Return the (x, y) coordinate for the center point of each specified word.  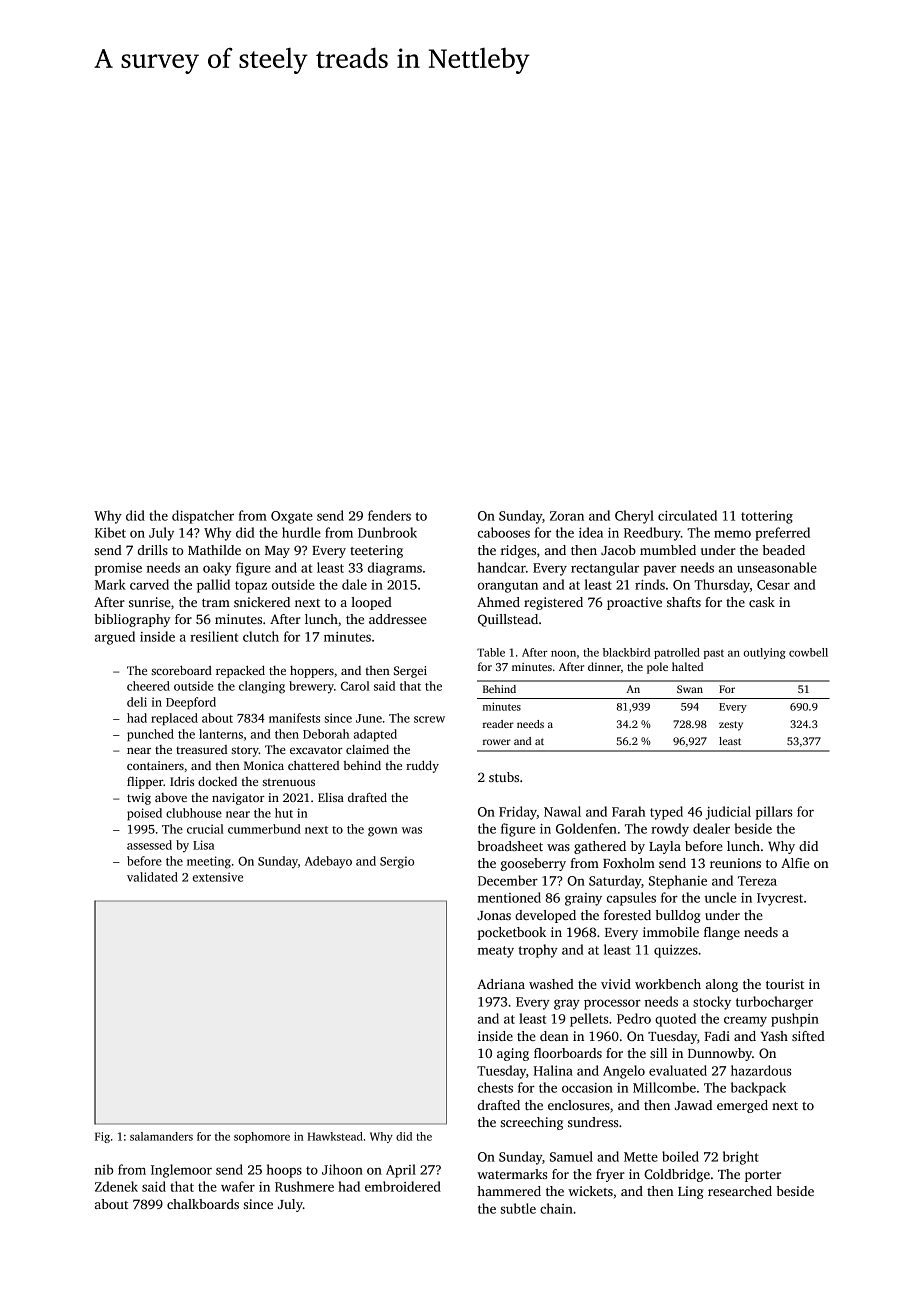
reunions (735, 863)
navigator (238, 799)
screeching (532, 1123)
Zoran (567, 516)
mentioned (509, 897)
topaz (251, 587)
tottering (767, 517)
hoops (284, 1171)
